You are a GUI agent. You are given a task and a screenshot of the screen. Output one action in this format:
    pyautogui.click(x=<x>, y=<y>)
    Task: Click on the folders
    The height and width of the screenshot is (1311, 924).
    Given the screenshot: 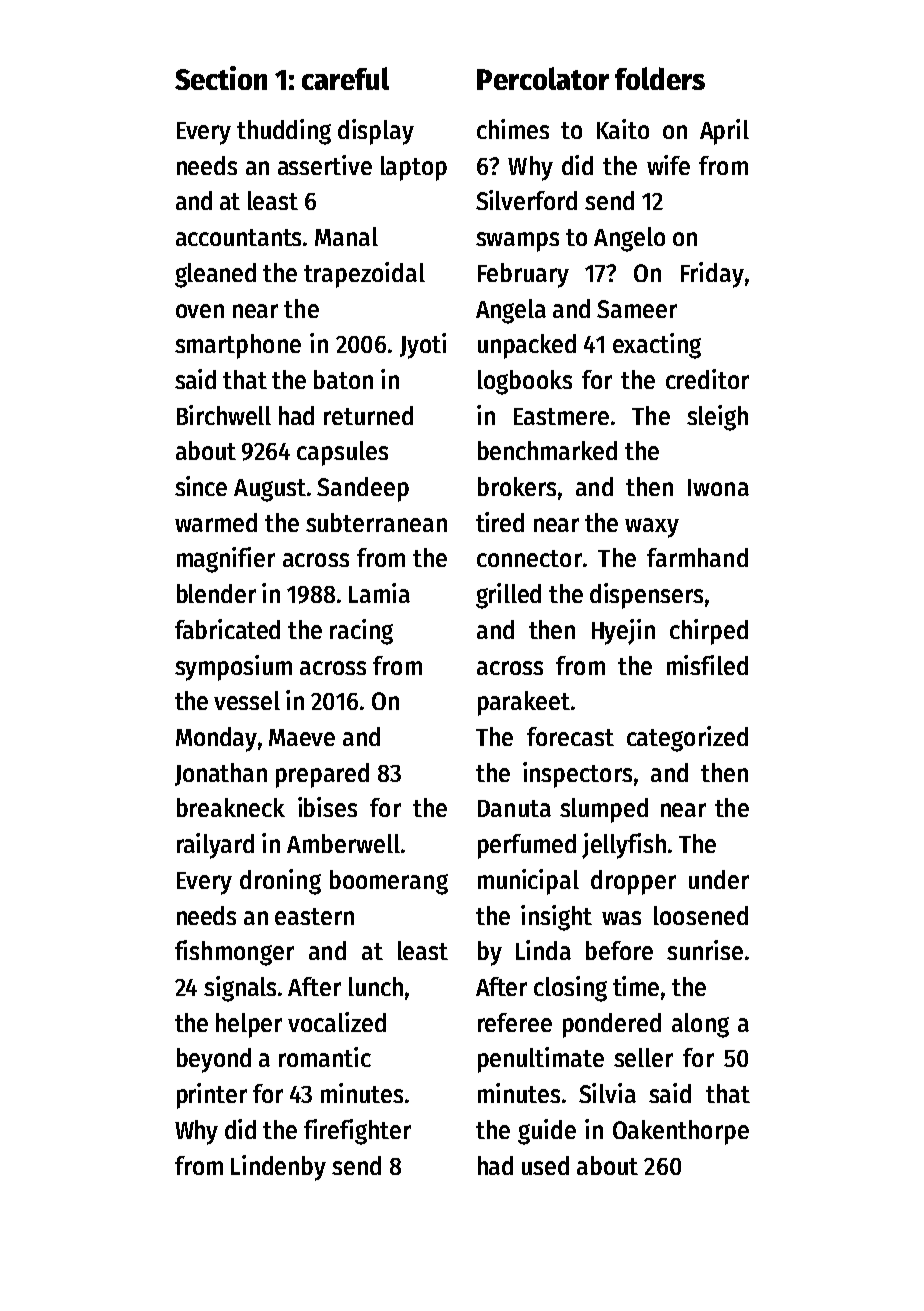 What is the action you would take?
    pyautogui.click(x=660, y=78)
